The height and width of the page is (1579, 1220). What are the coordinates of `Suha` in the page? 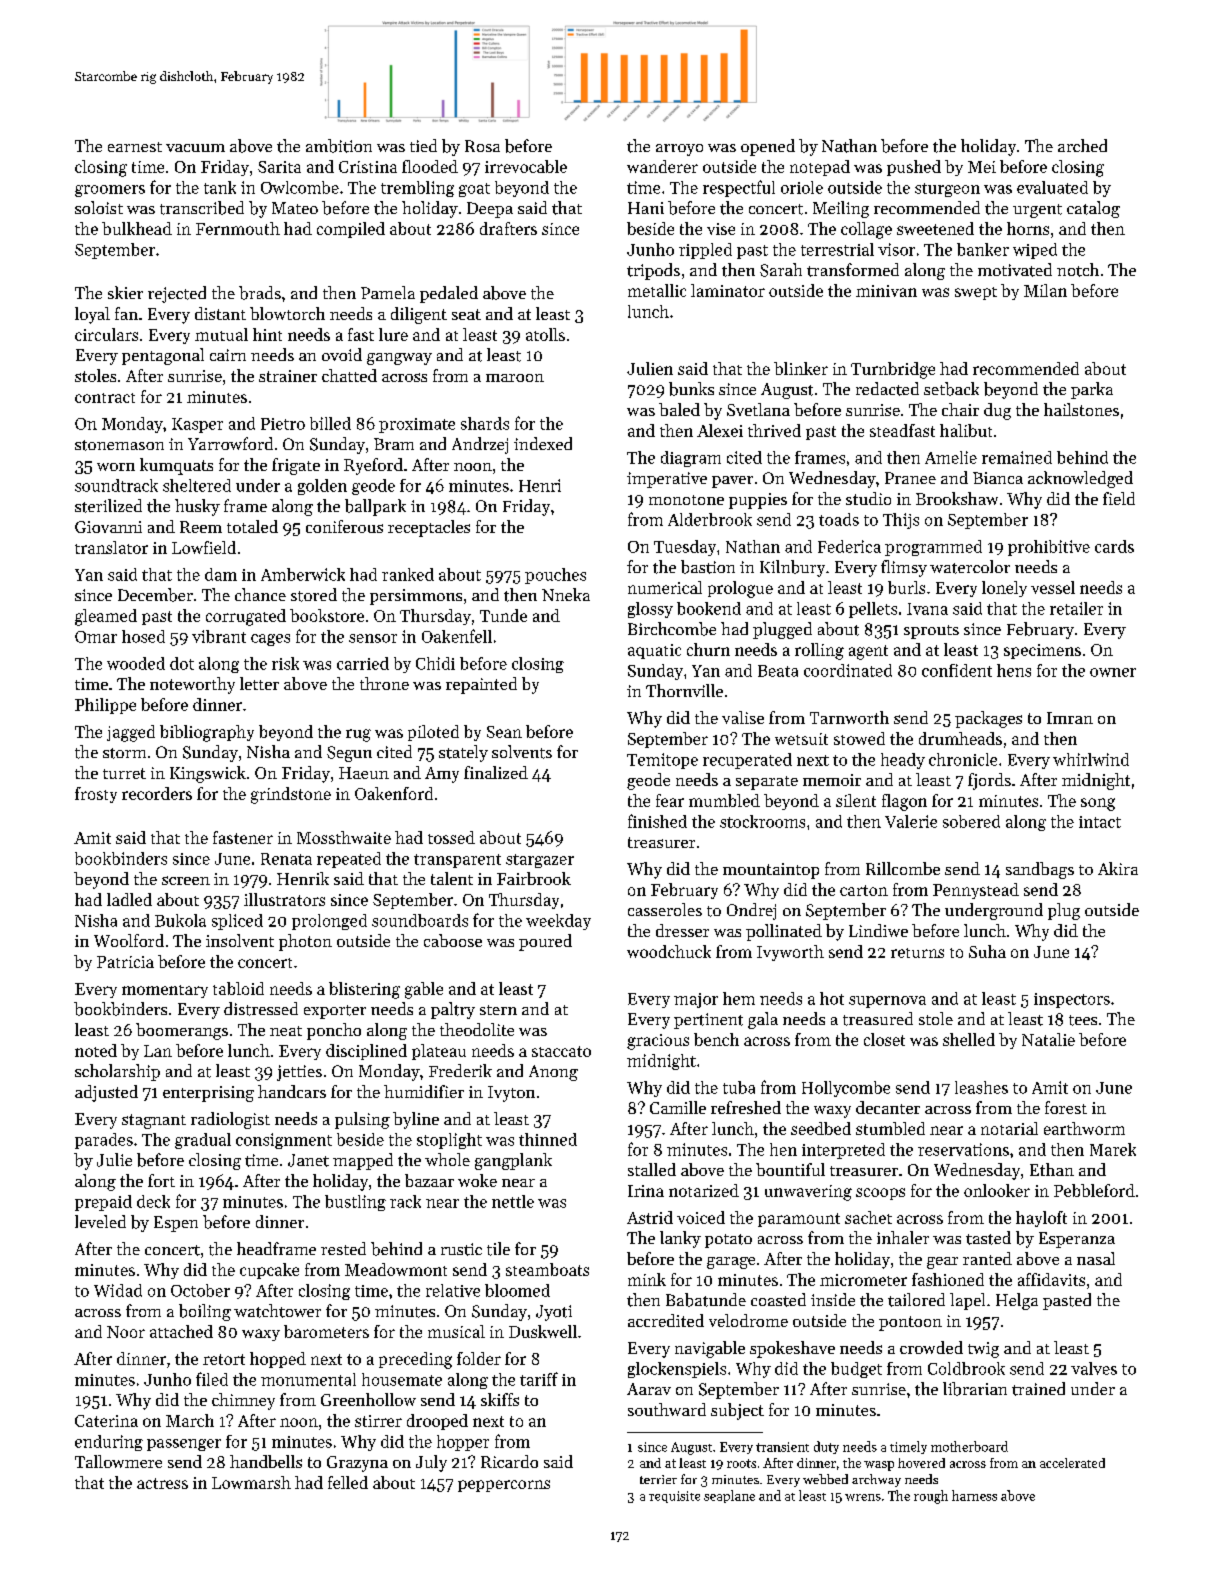 It's located at (987, 951).
